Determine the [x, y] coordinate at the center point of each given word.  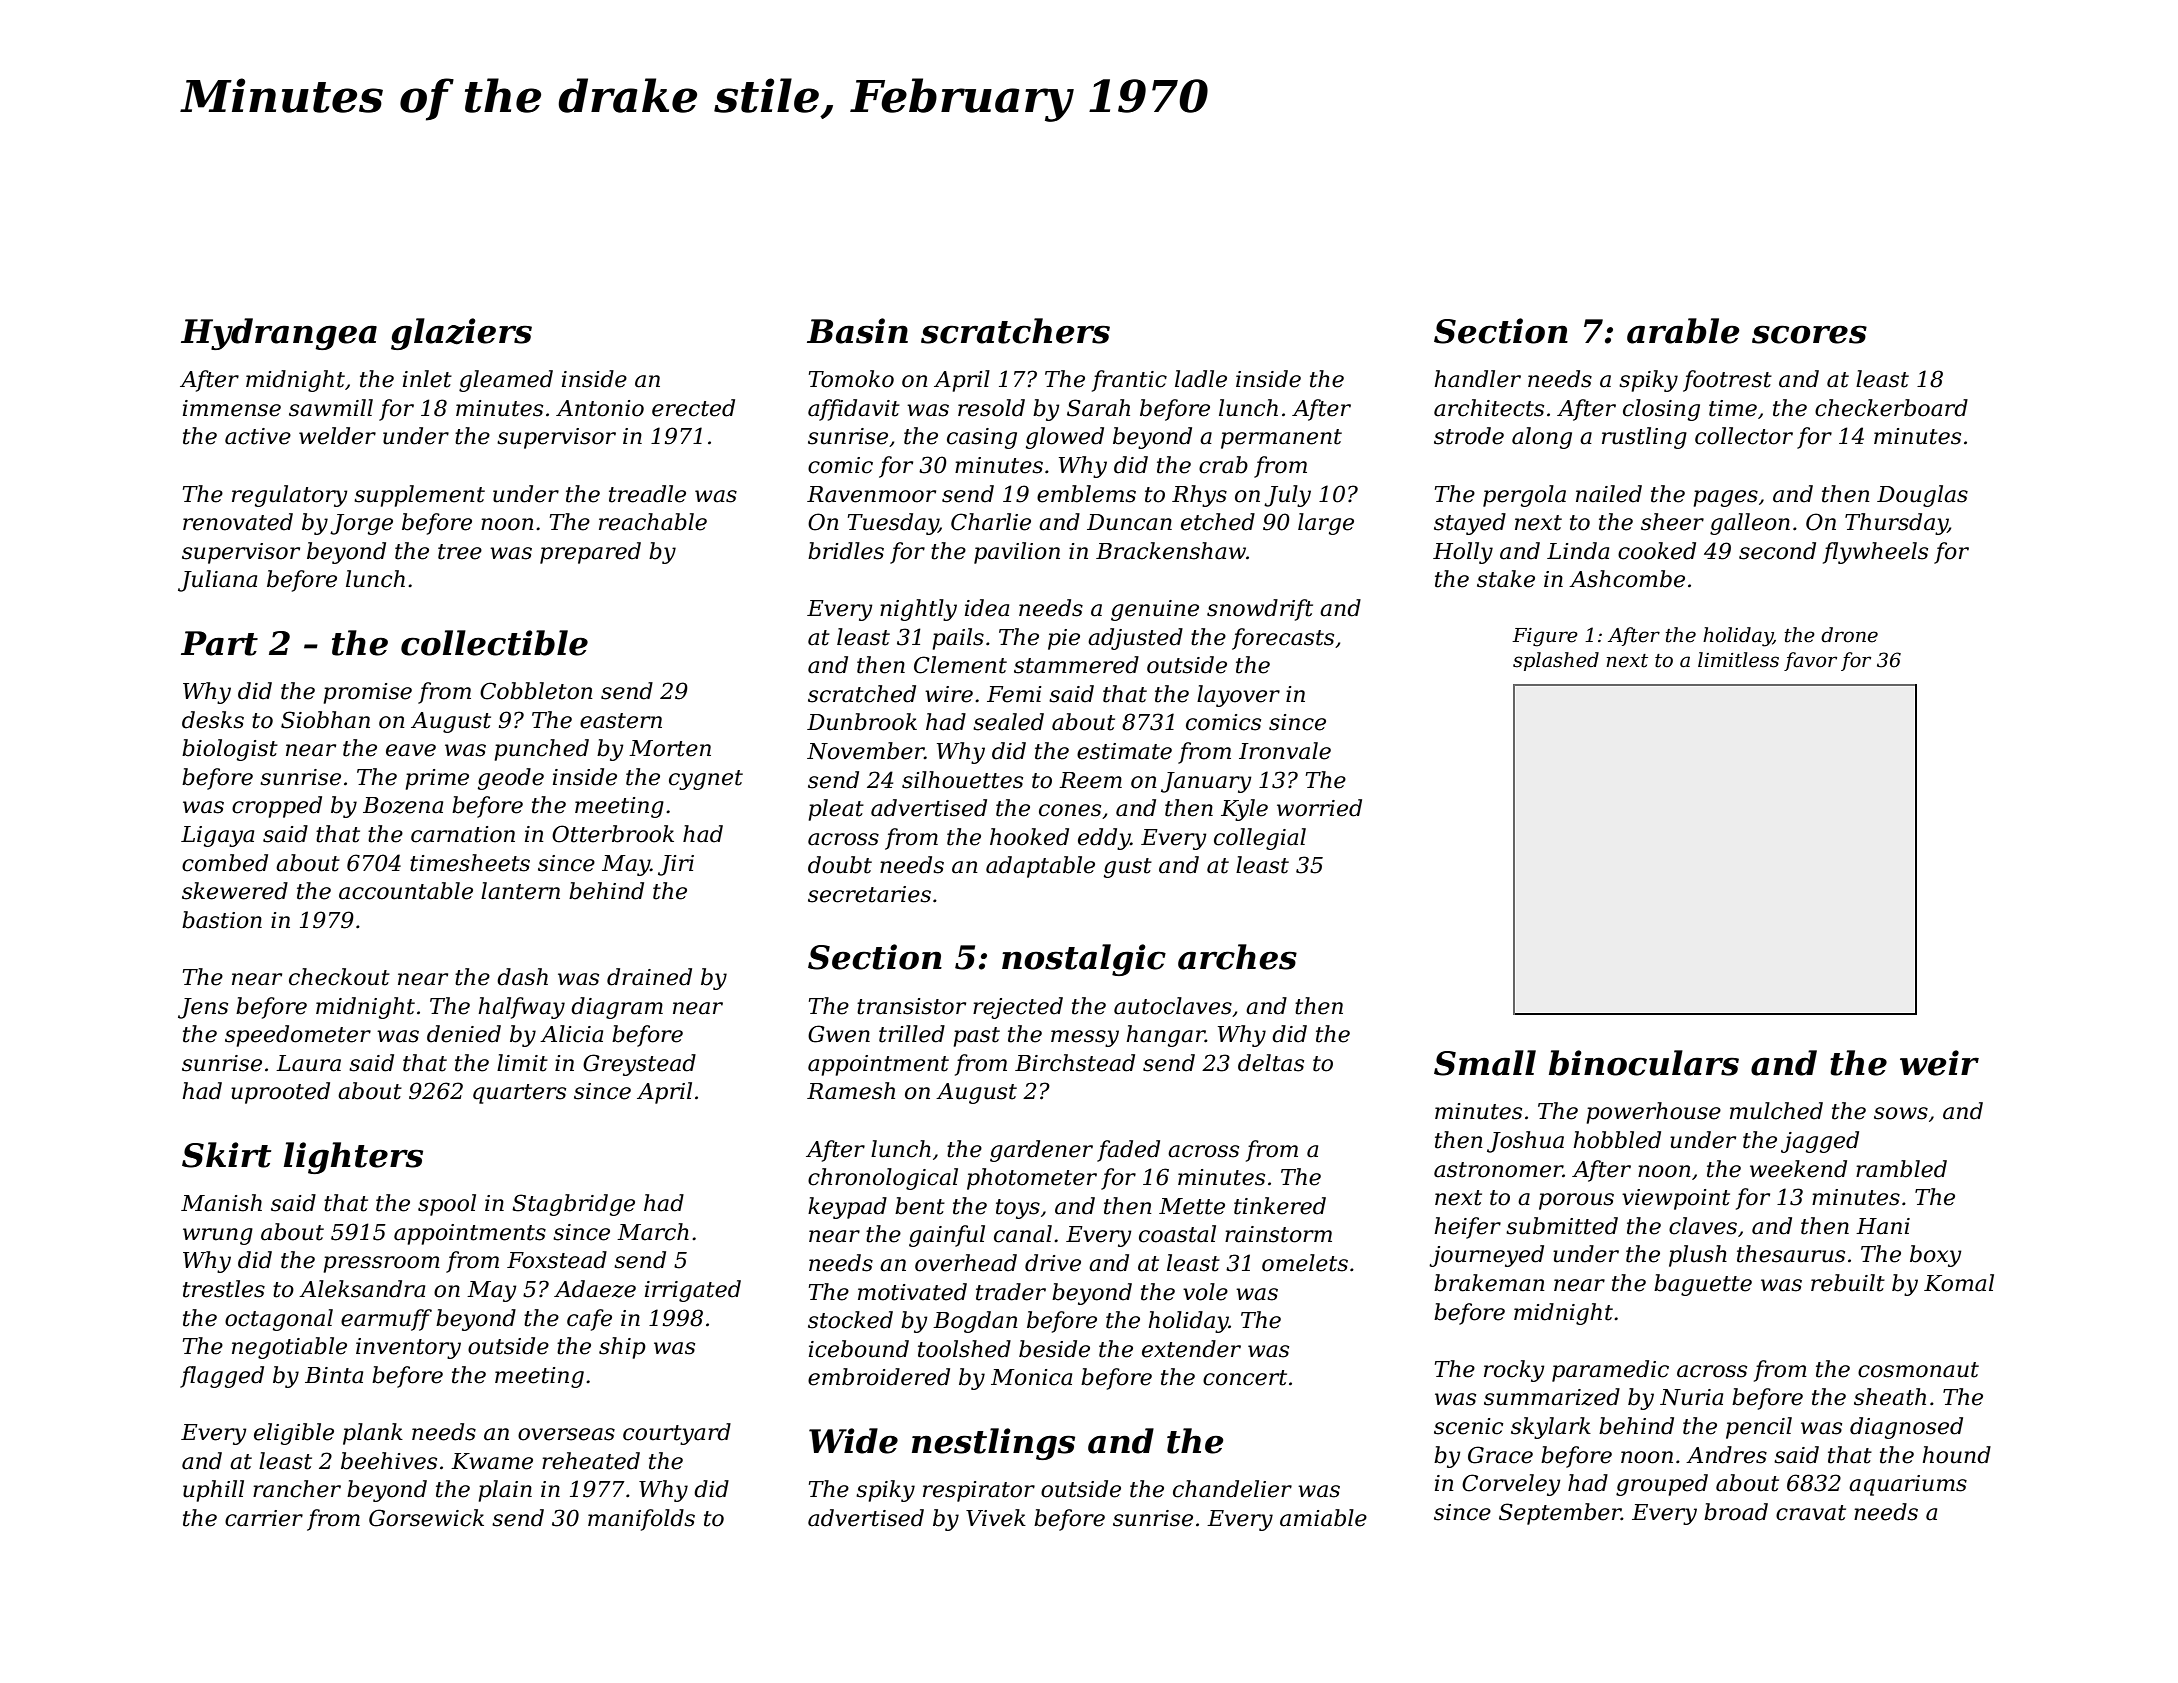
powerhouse [1653, 1113]
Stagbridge [573, 1205]
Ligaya [217, 836]
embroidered [879, 1377]
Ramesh [851, 1091]
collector [1744, 436]
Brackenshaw [1171, 551]
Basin [857, 331]
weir [1939, 1063]
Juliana [217, 581]
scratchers [1015, 331]
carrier [264, 1518]
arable [1683, 331]
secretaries [869, 894]
